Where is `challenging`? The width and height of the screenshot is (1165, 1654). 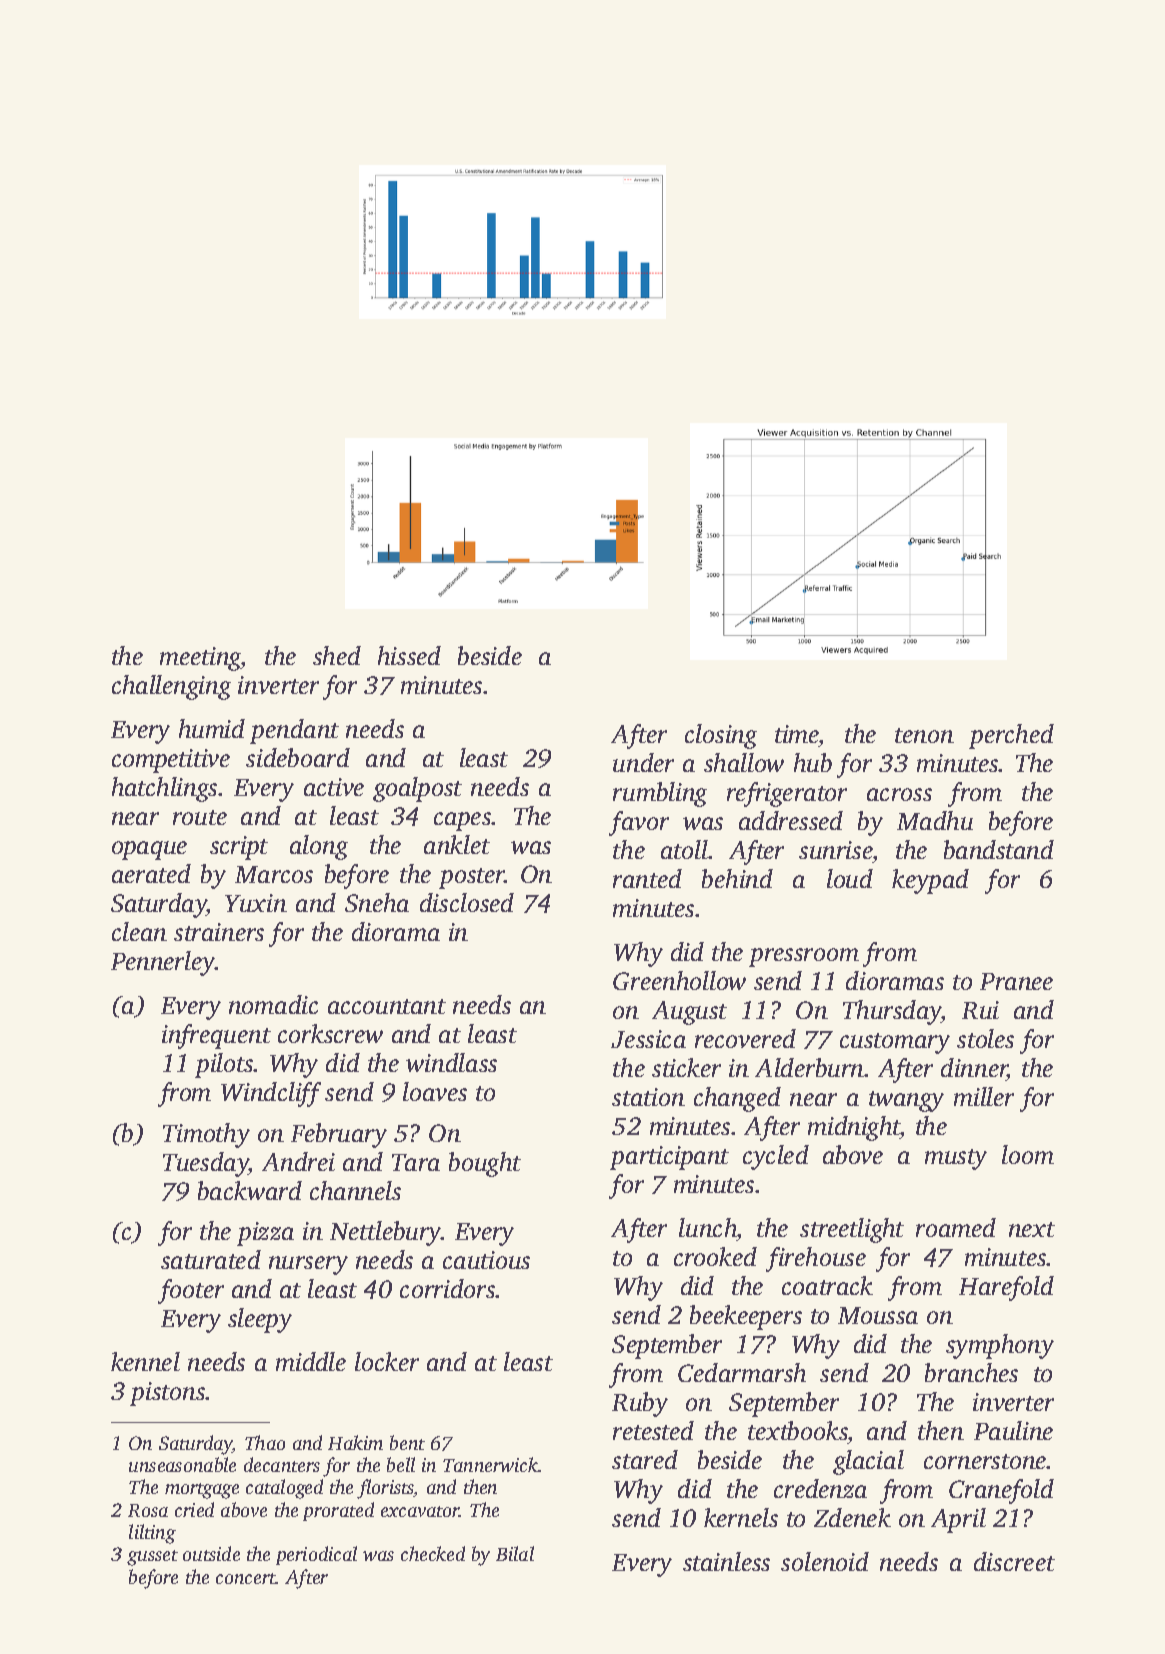 challenging is located at coordinates (171, 687).
